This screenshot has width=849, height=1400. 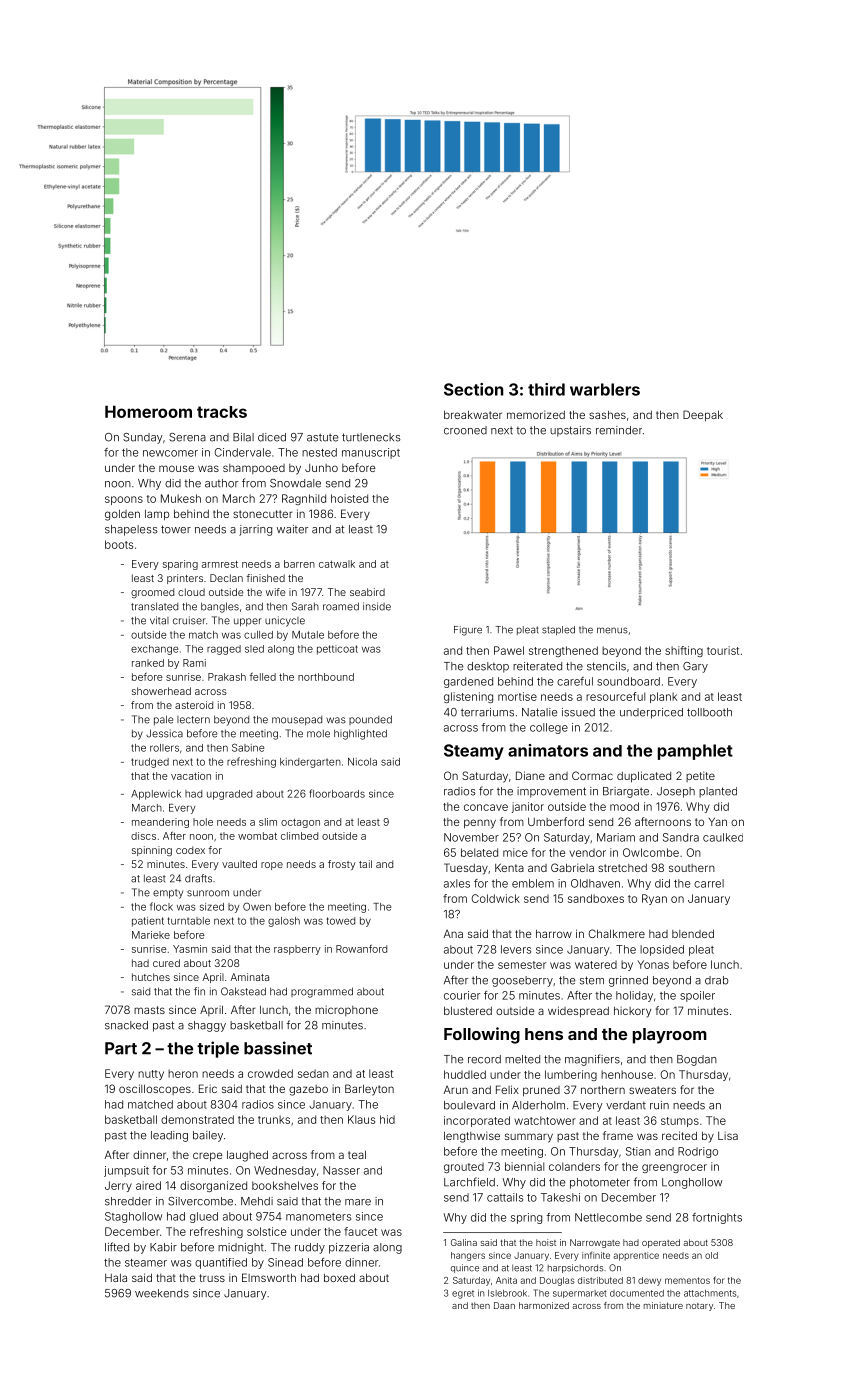 I want to click on aired, so click(x=148, y=1185).
